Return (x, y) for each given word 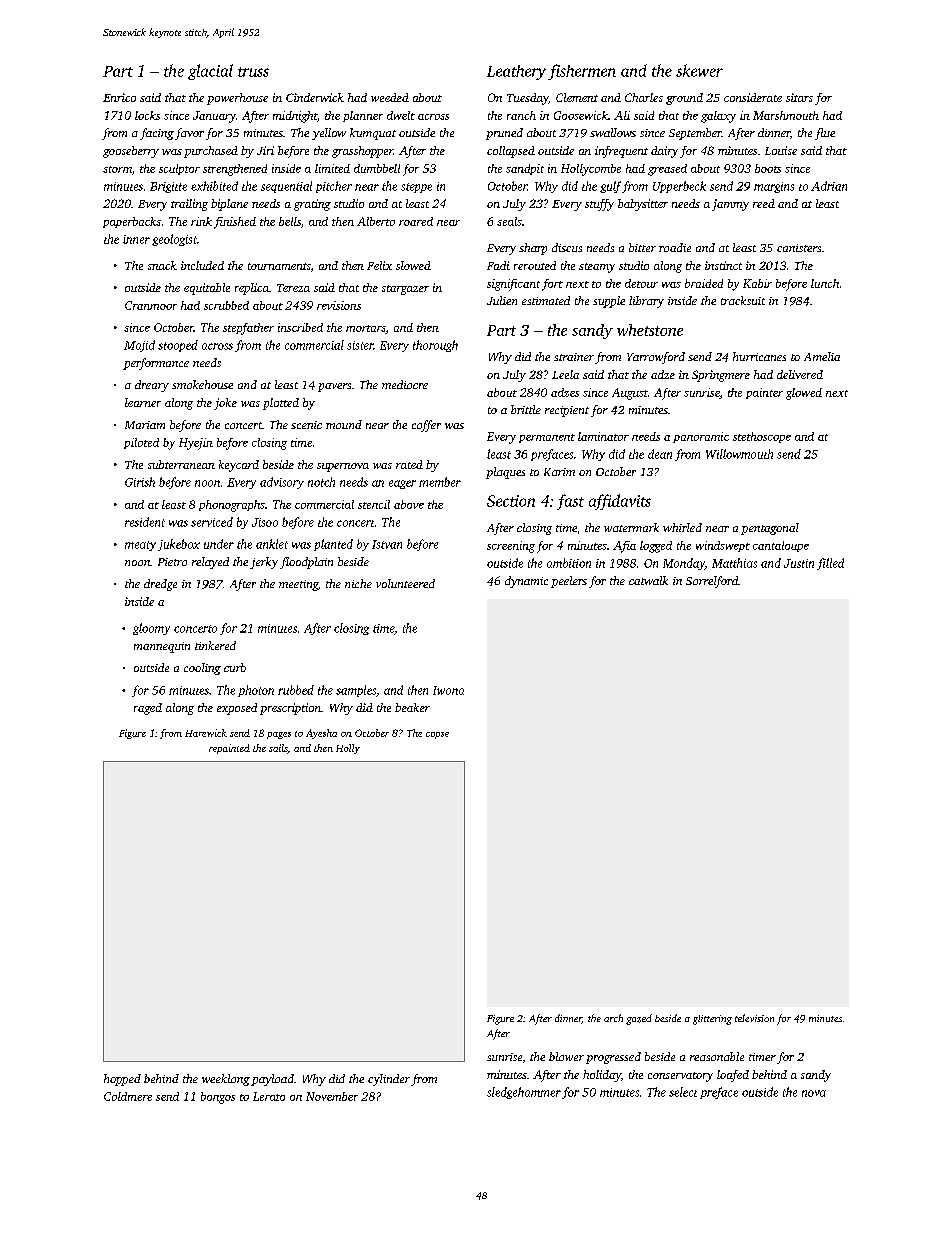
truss (253, 72)
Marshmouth (786, 115)
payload (272, 1080)
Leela (565, 374)
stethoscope (762, 437)
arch (613, 1018)
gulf (610, 187)
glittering (712, 1020)
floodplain (306, 563)
